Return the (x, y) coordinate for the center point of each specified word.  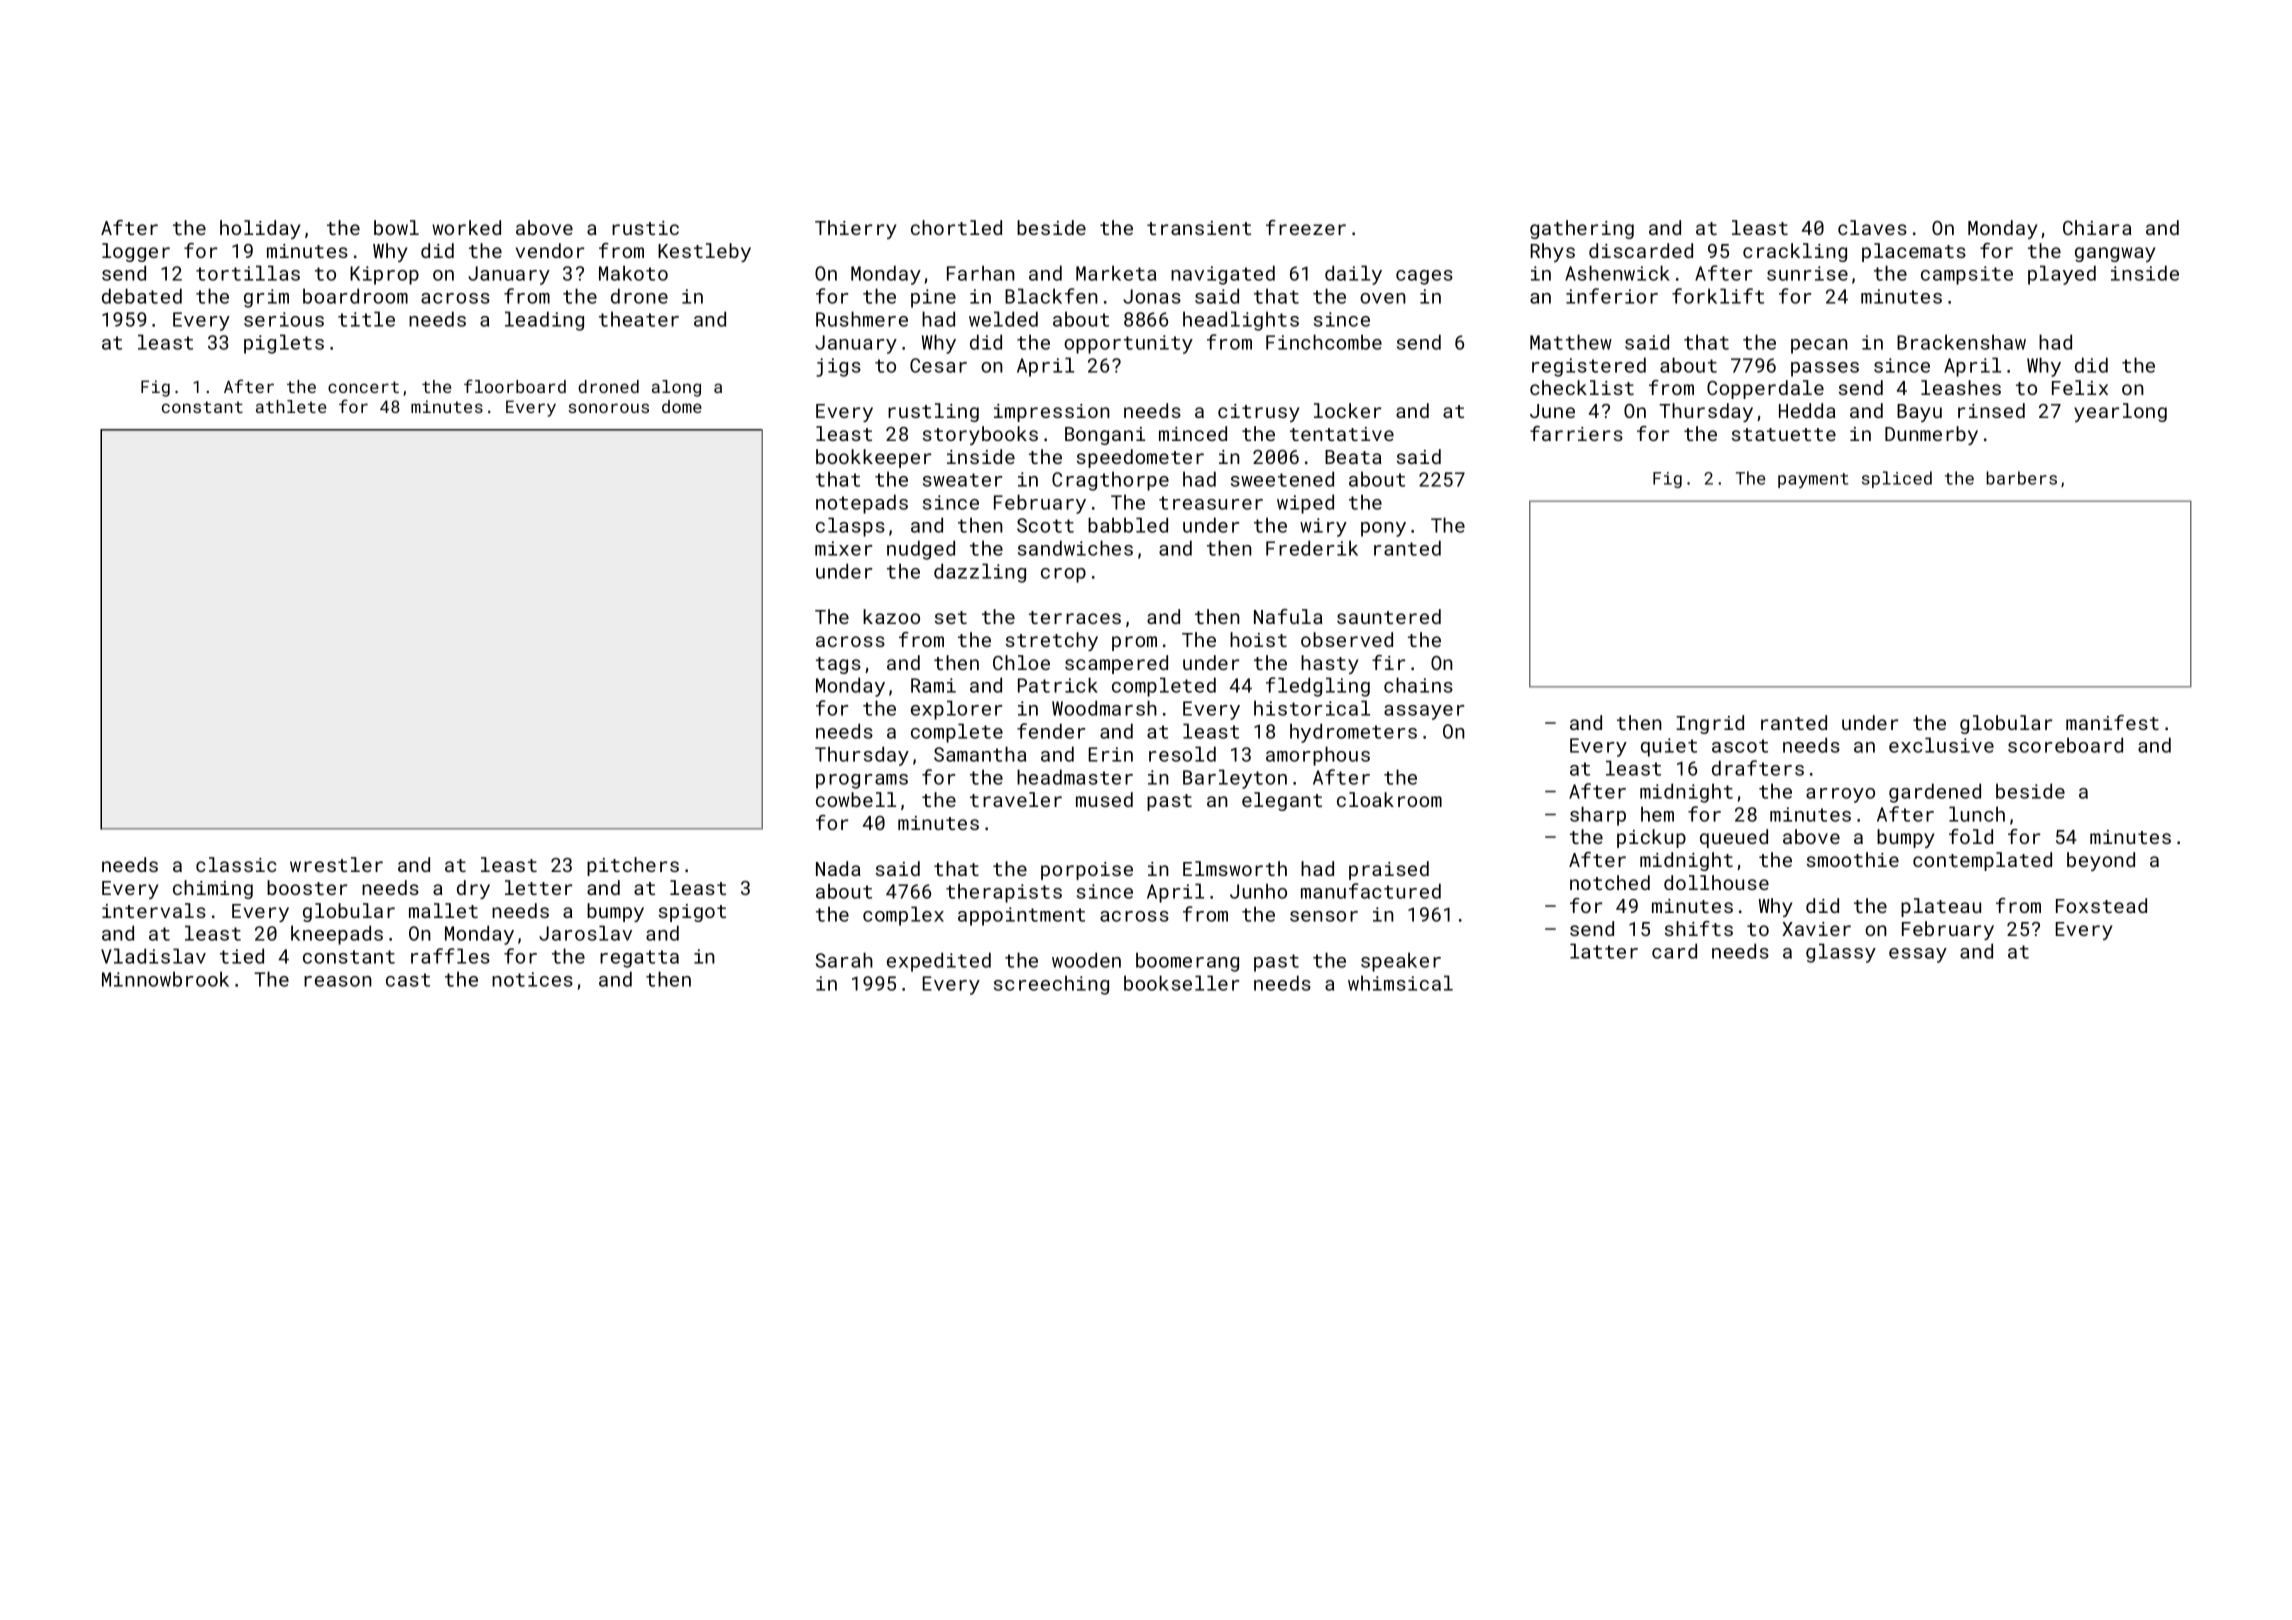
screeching (1051, 985)
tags (838, 665)
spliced (1897, 479)
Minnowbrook (165, 979)
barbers (2021, 478)
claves (1872, 227)
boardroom (355, 296)
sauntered (1389, 616)
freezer (1306, 227)
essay (1918, 955)
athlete (291, 406)
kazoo (891, 616)
